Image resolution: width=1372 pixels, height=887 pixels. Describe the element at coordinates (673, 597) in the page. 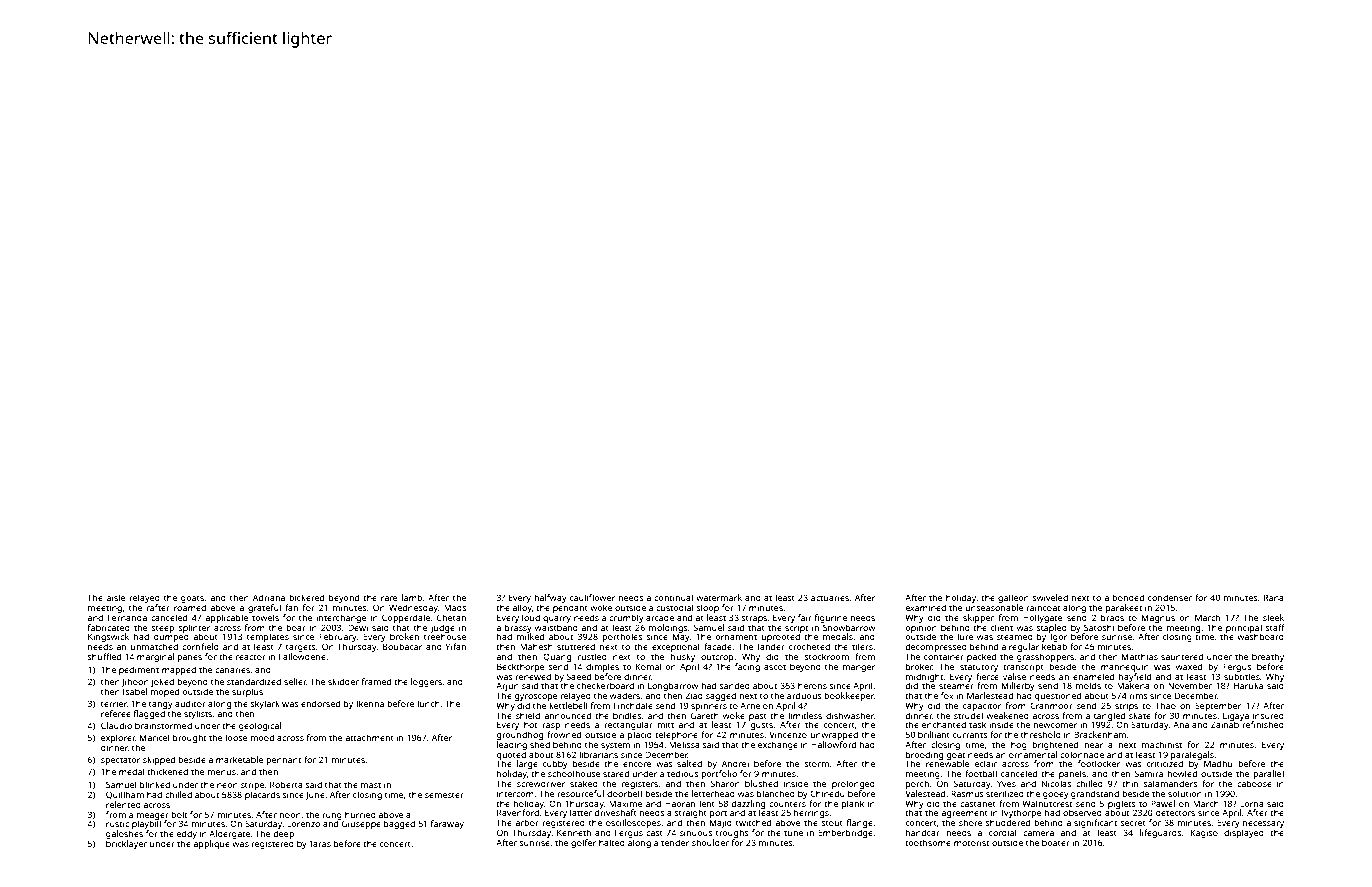

I see `continual` at that location.
